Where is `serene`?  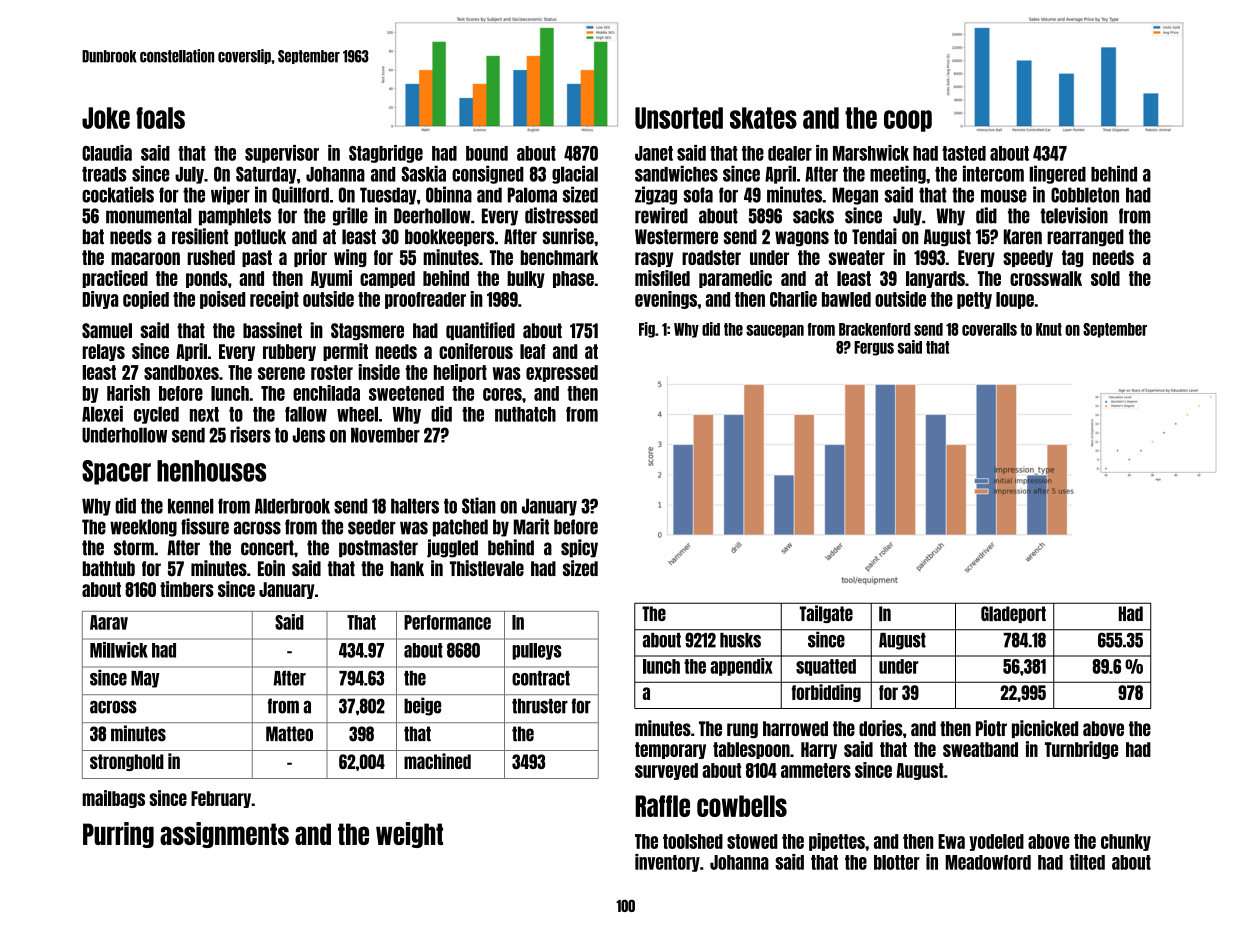
serene is located at coordinates (281, 373).
